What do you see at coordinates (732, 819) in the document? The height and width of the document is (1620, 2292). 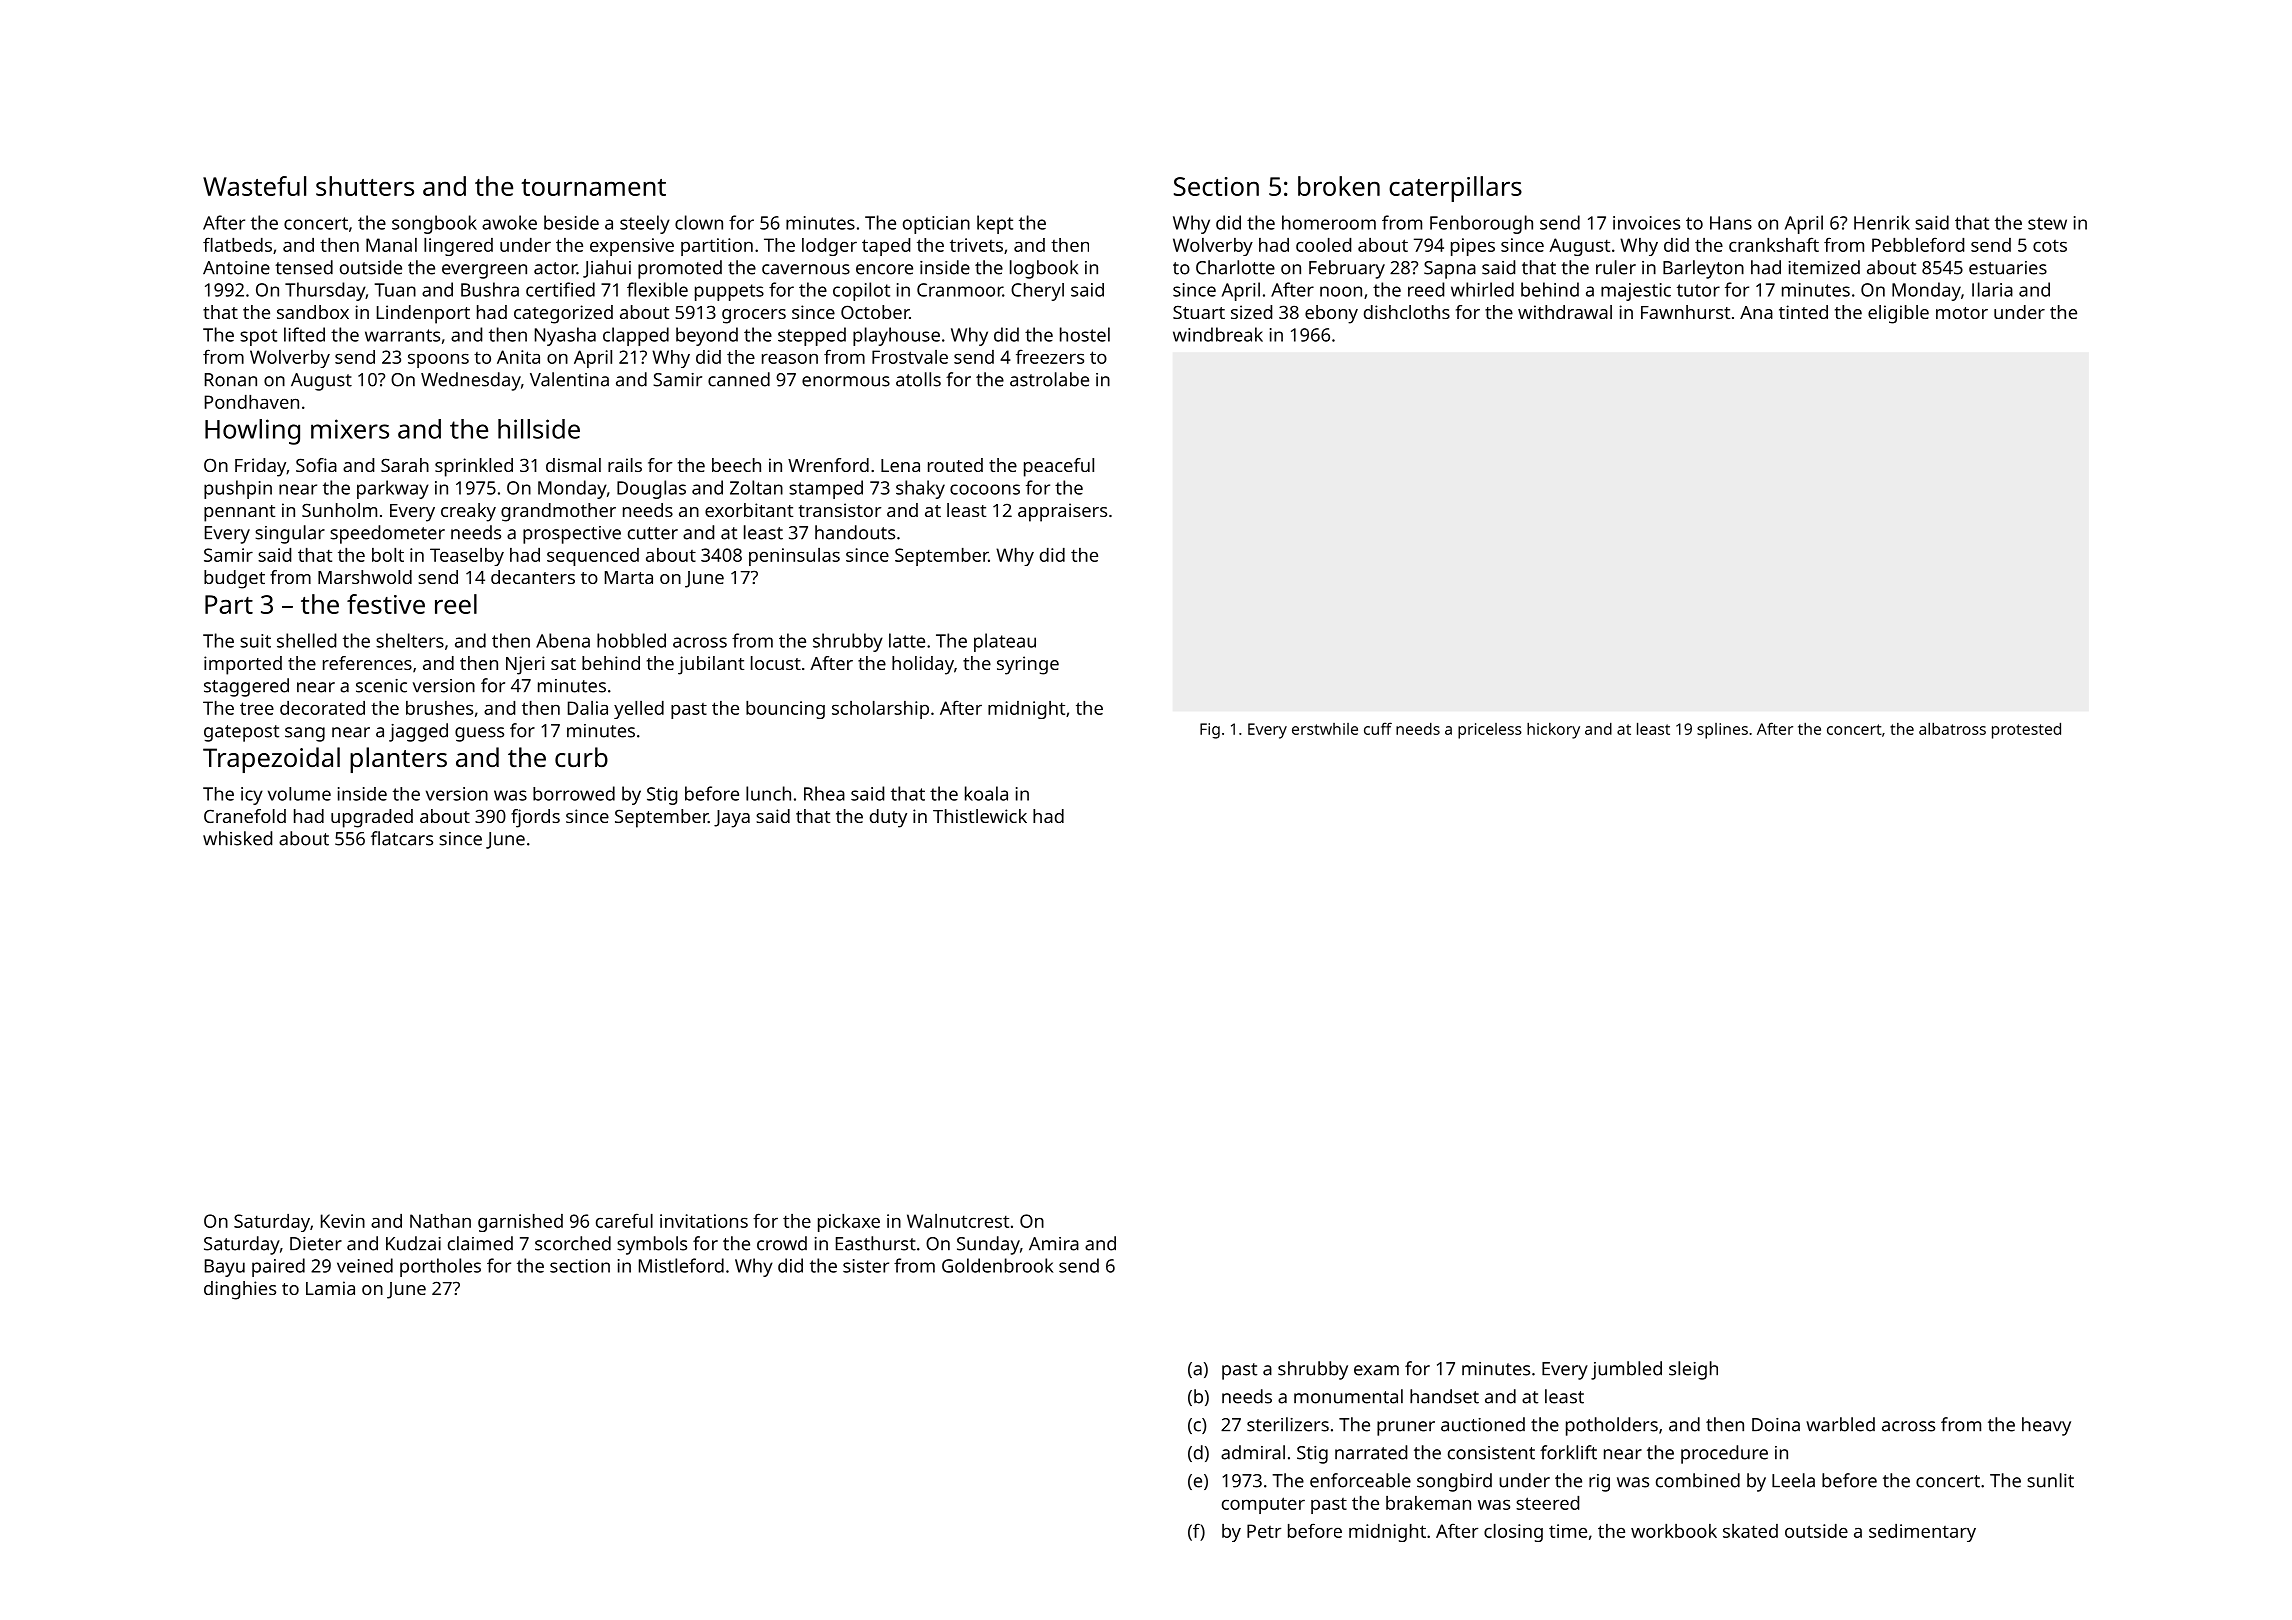 I see `Jaya` at bounding box center [732, 819].
